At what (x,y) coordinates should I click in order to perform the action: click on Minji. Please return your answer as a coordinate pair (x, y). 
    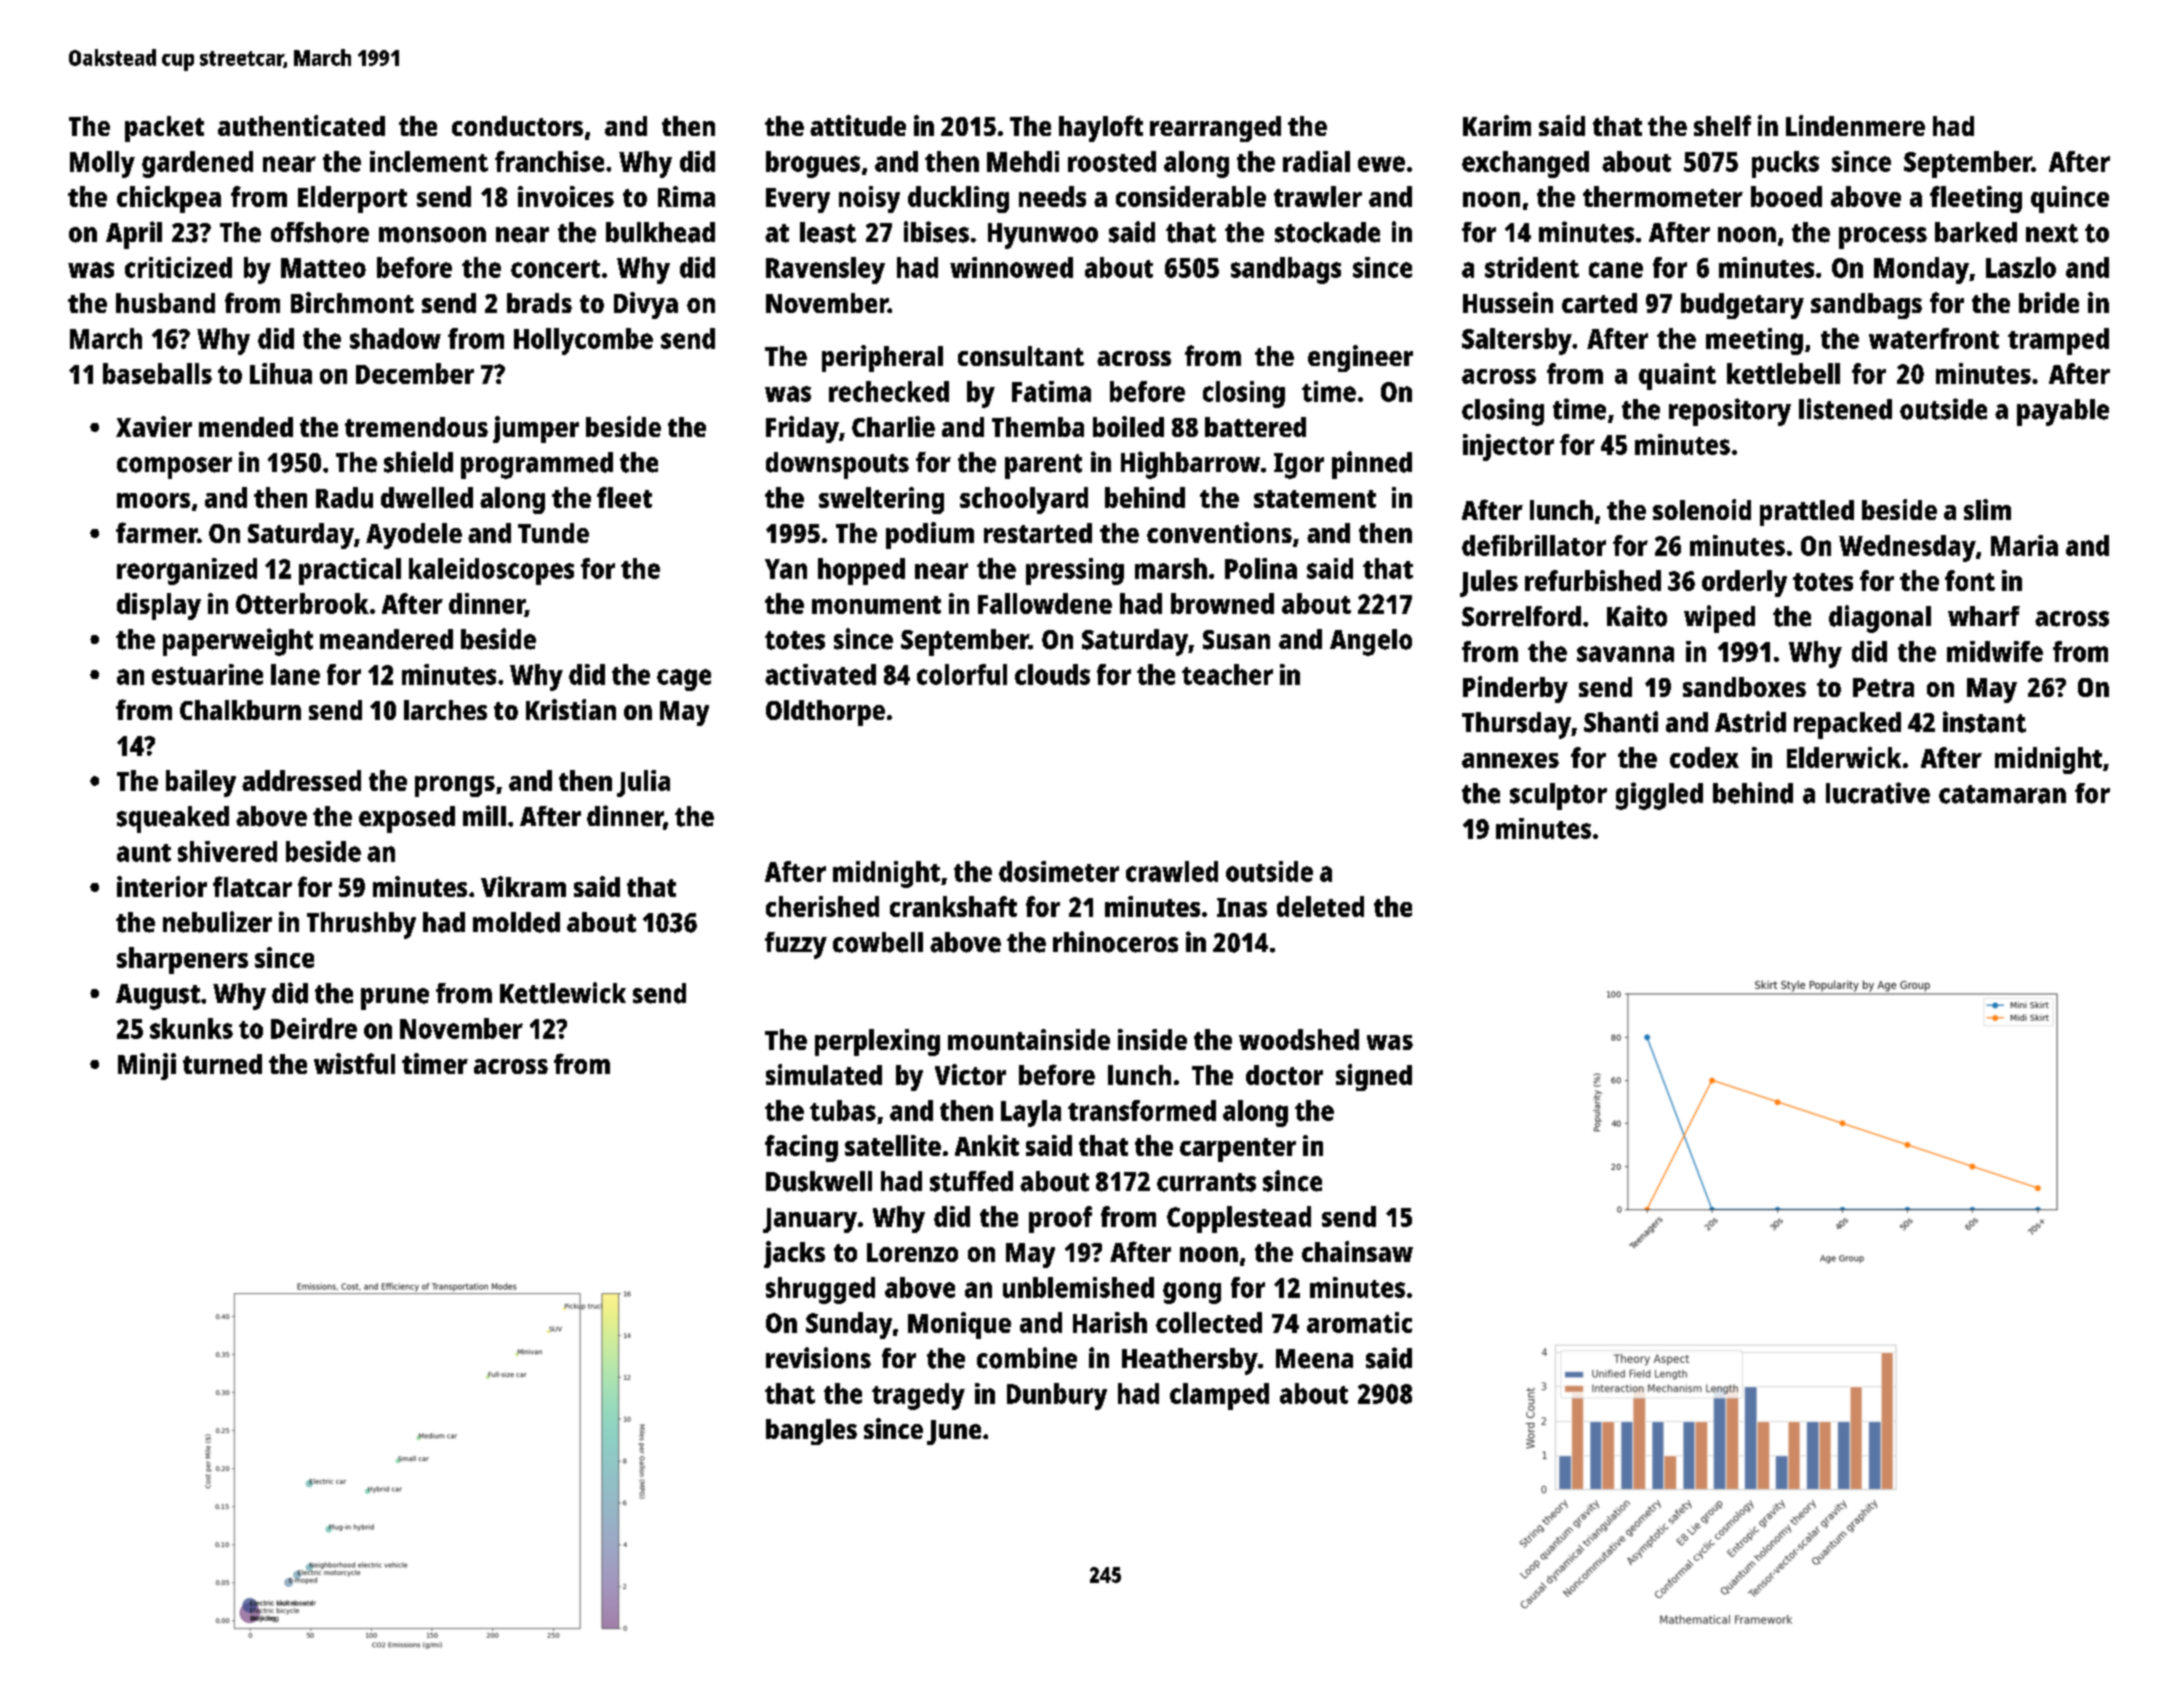
    Looking at the image, I should click on (147, 1066).
